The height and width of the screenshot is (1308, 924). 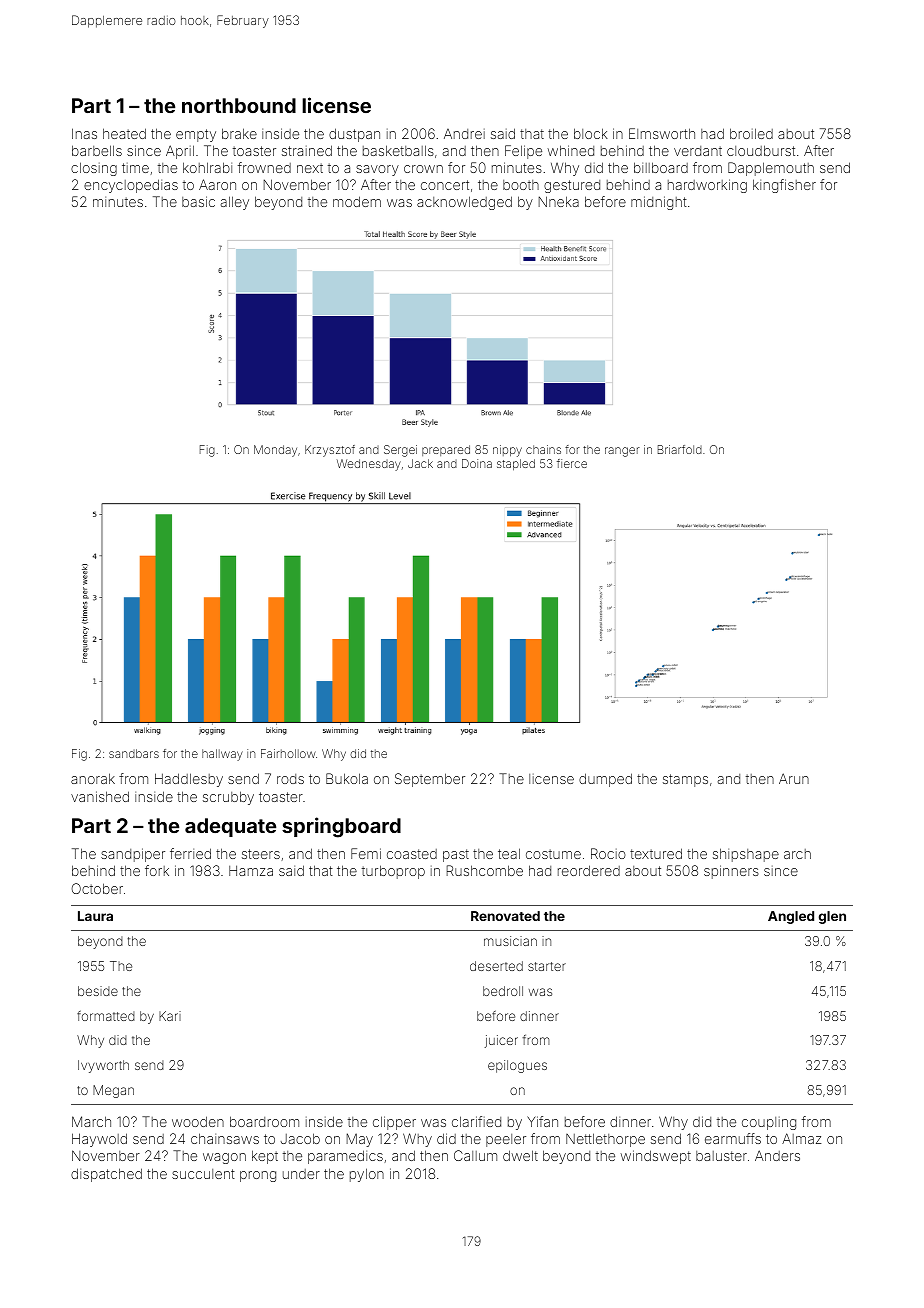 I want to click on dumped, so click(x=605, y=780).
